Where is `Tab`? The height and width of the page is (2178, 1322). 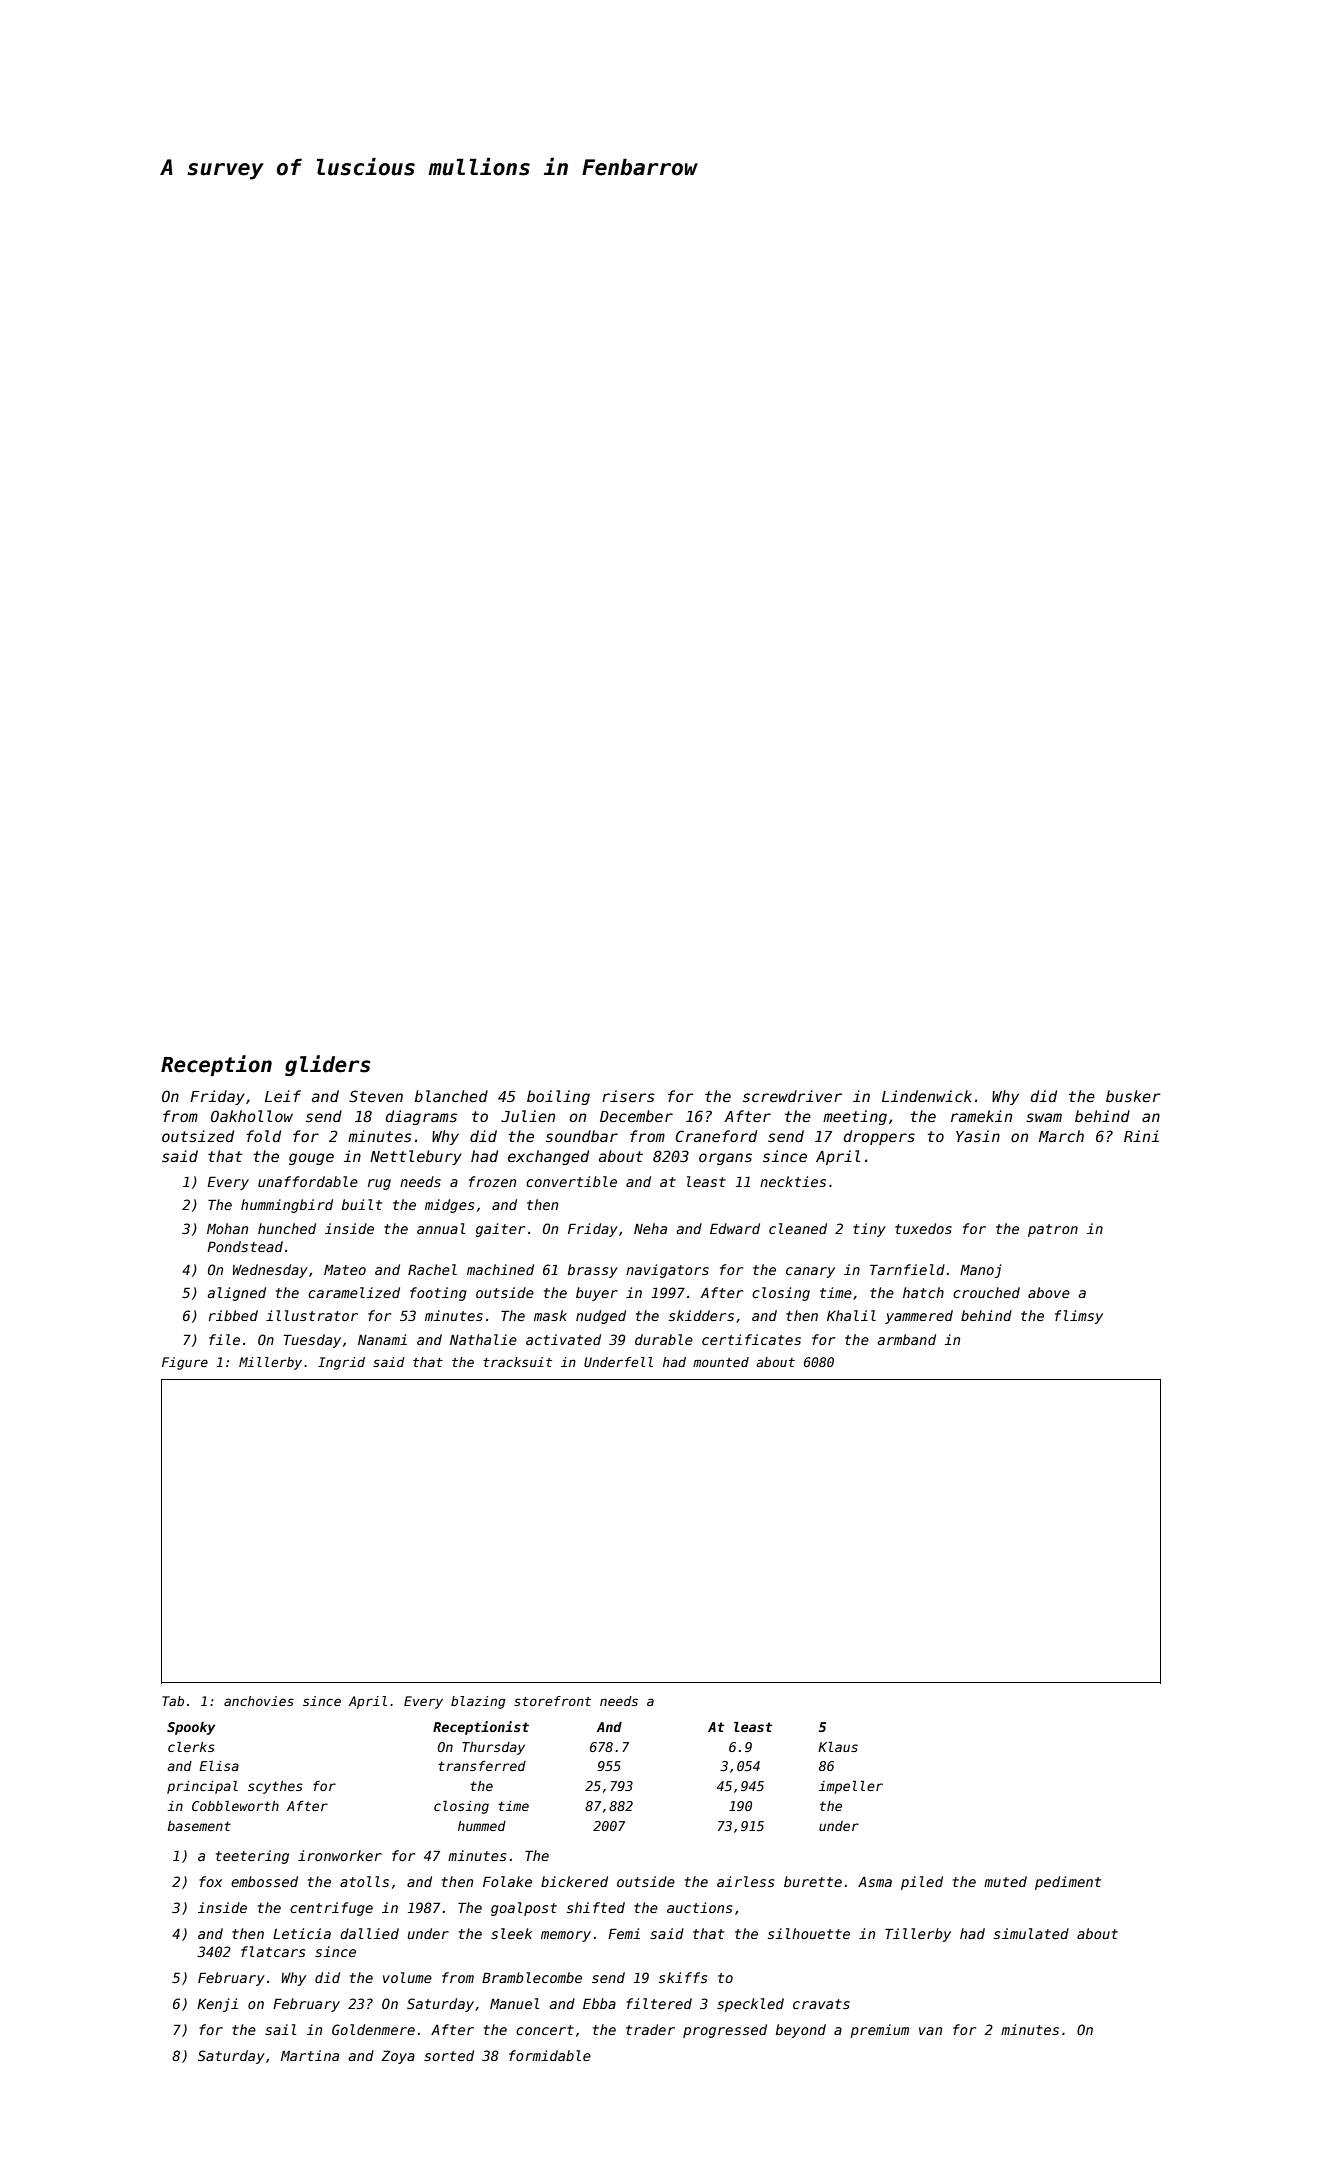 Tab is located at coordinates (173, 1701).
